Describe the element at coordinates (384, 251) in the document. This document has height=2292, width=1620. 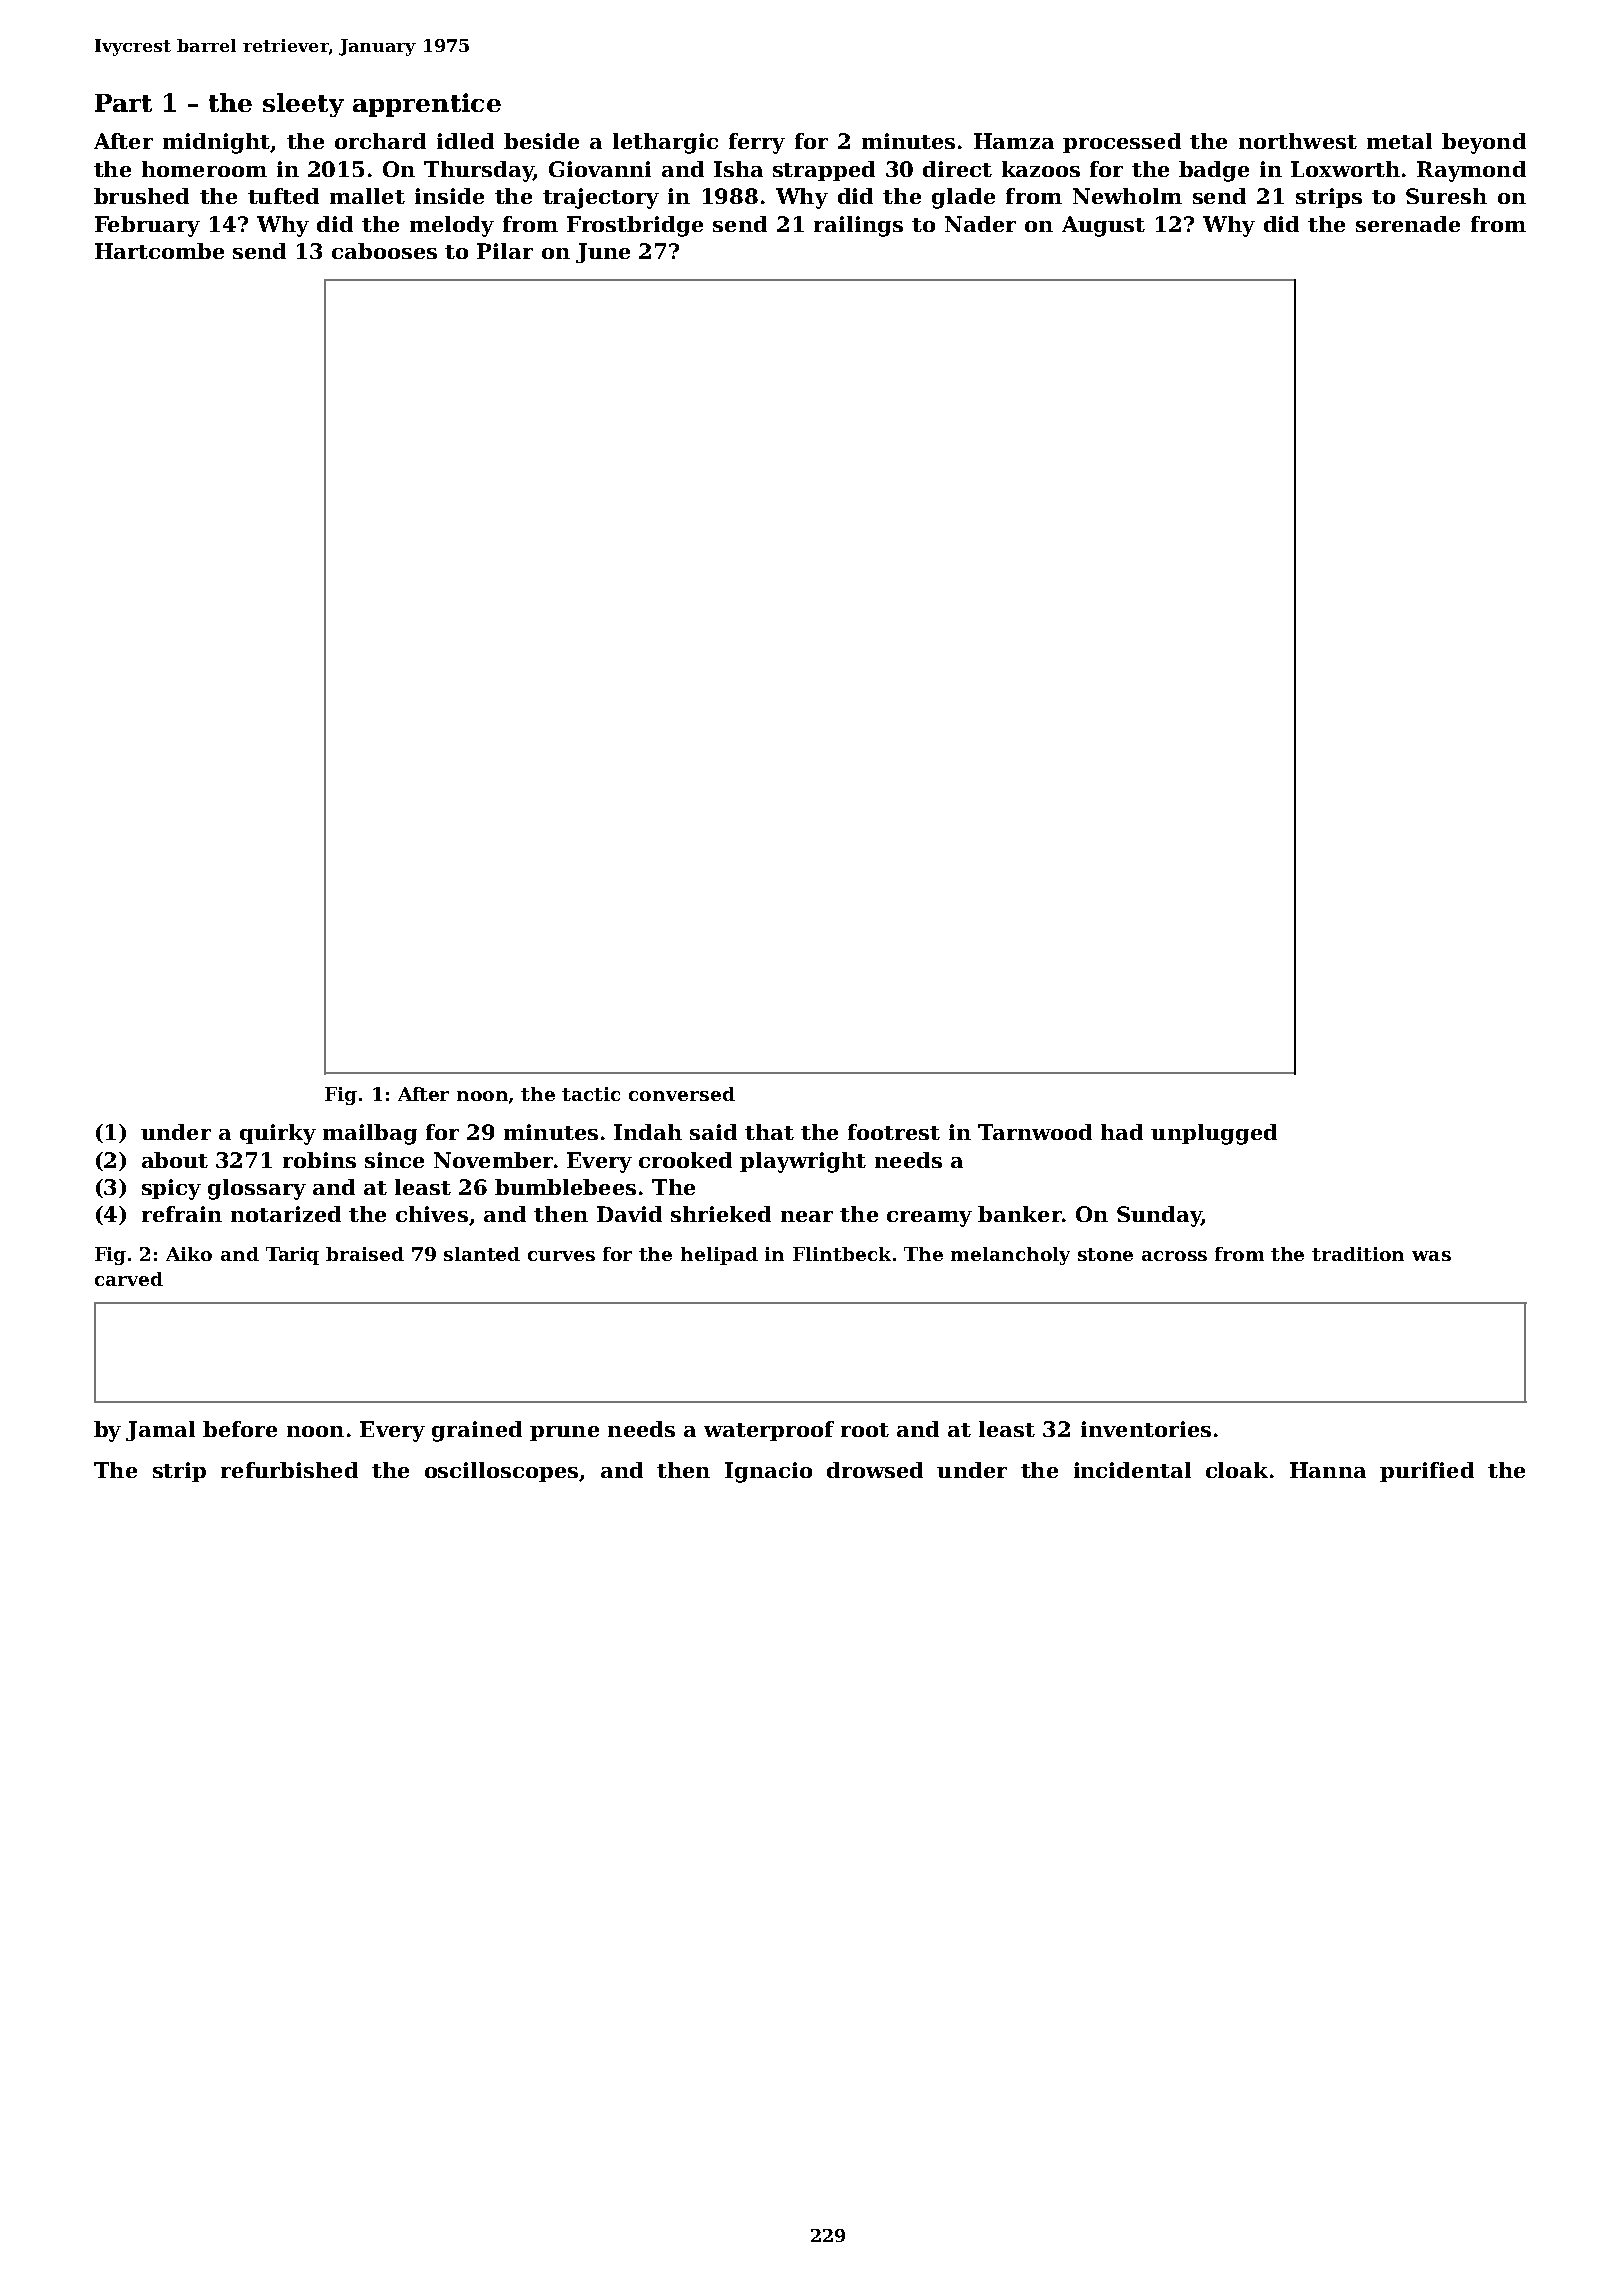
I see `cabooses` at that location.
